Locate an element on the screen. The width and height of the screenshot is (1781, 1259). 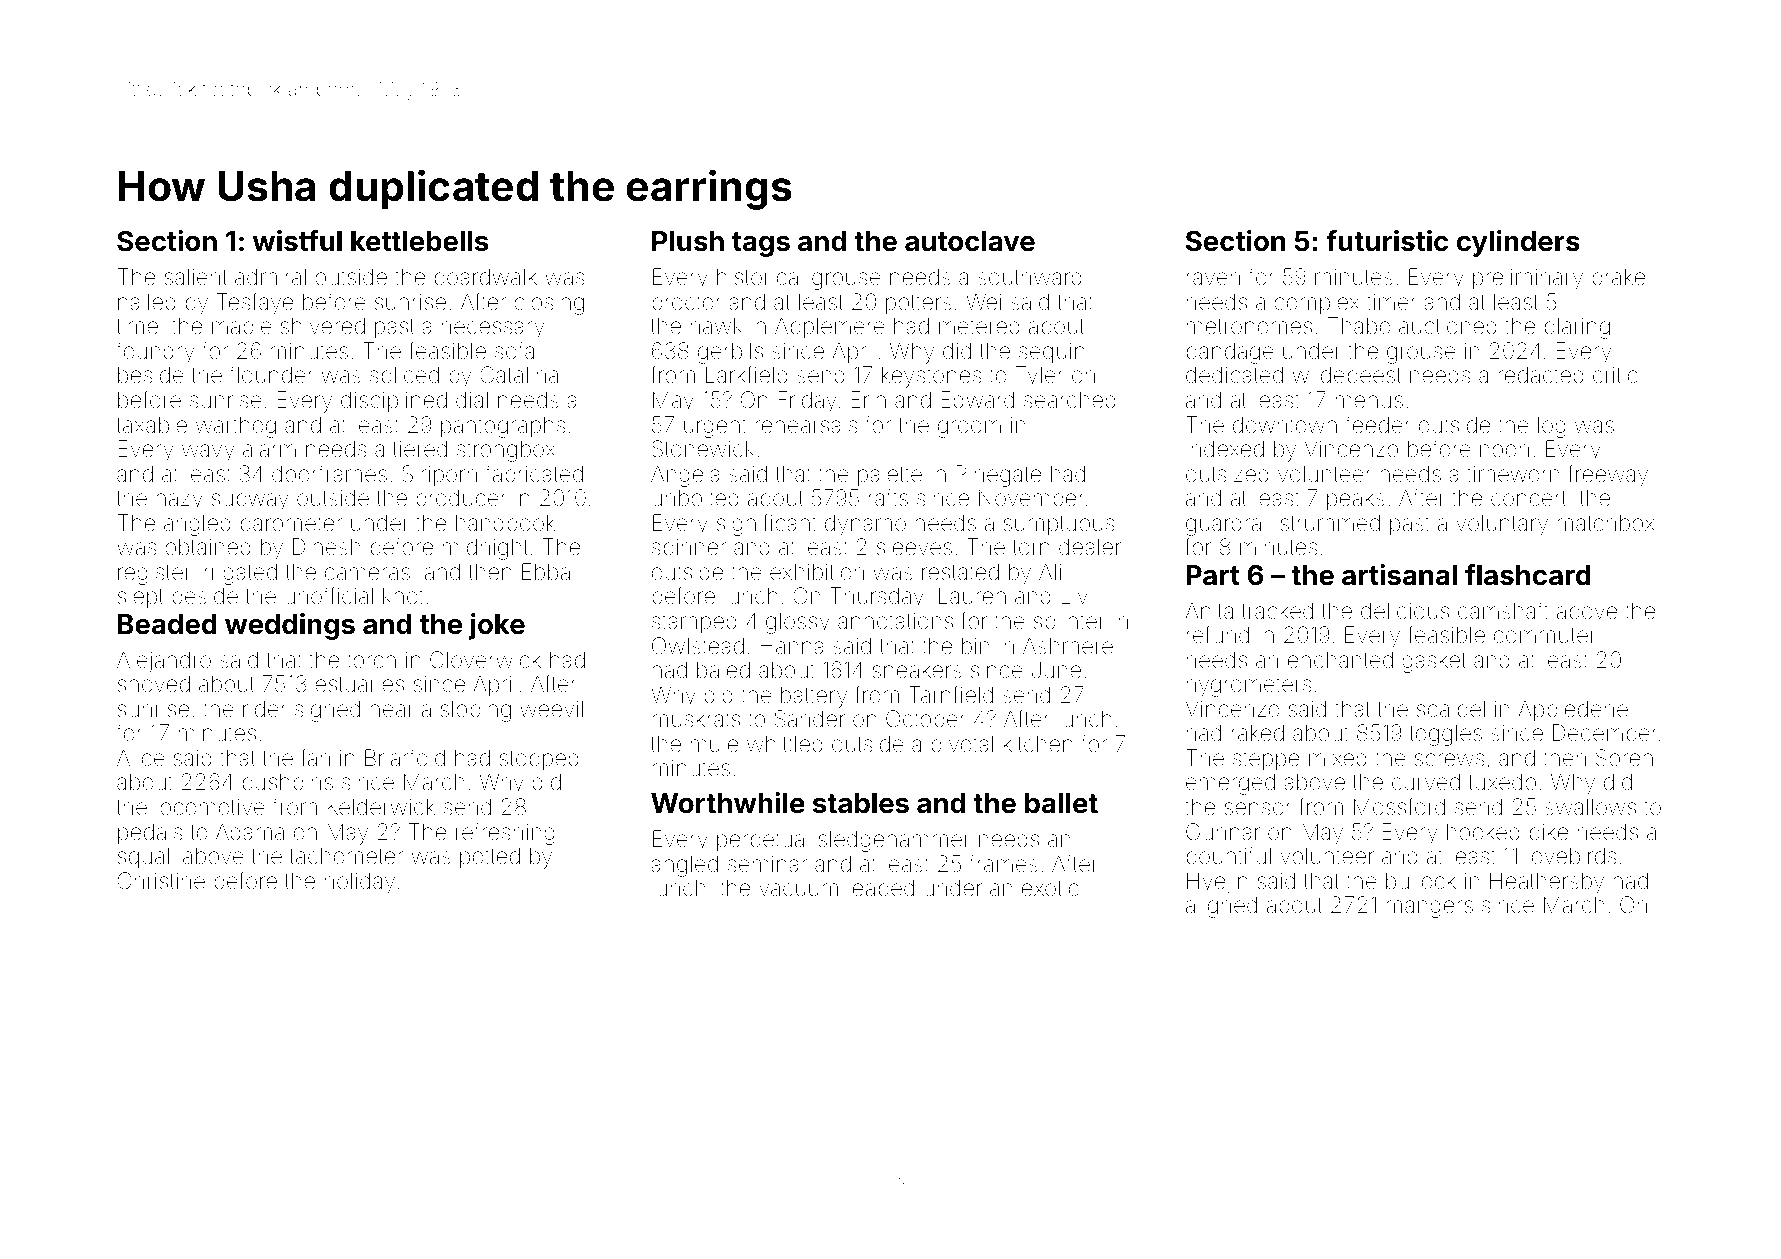
urgent is located at coordinates (715, 428).
